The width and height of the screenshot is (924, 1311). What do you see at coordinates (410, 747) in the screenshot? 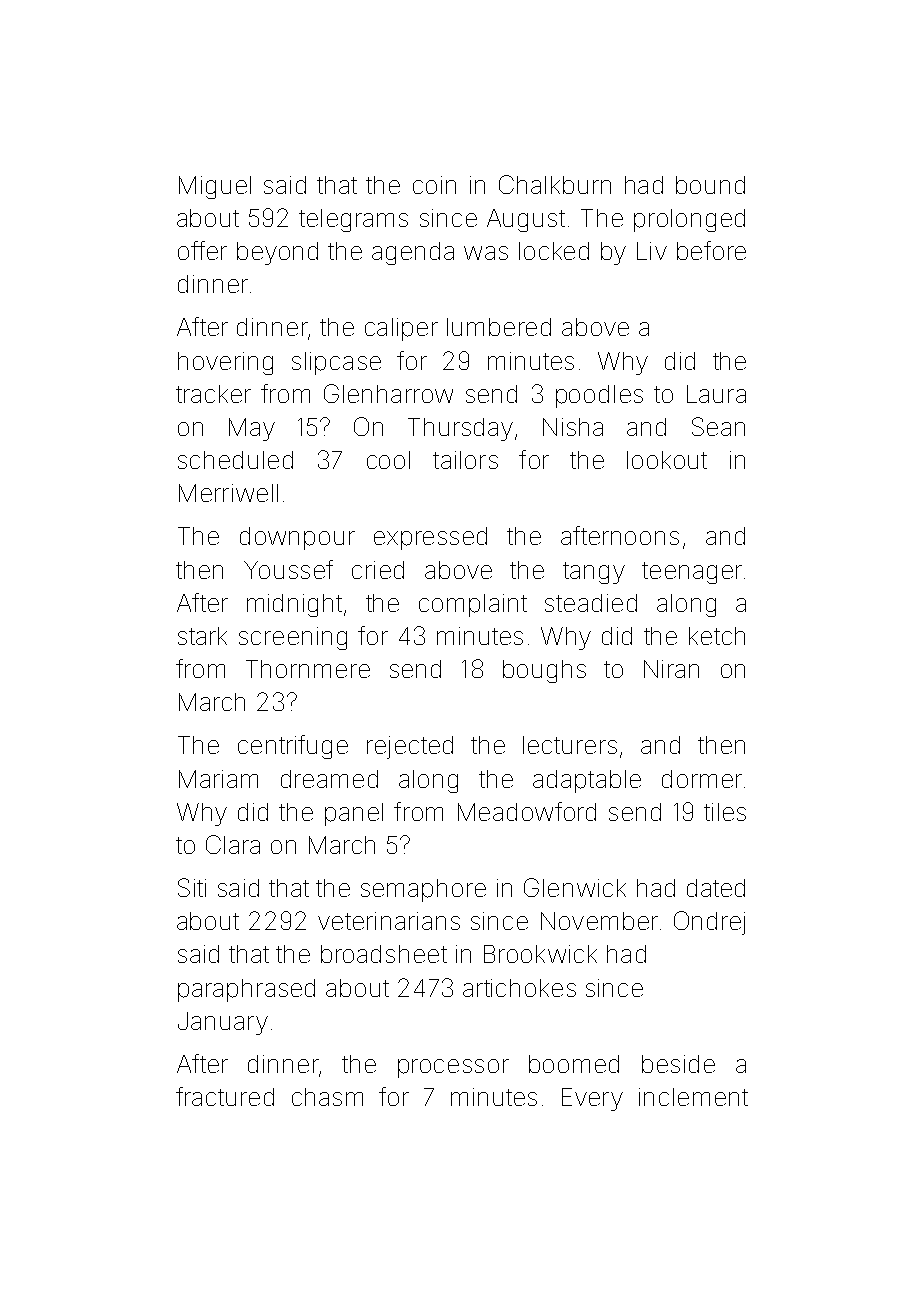
I see `rejected` at bounding box center [410, 747].
